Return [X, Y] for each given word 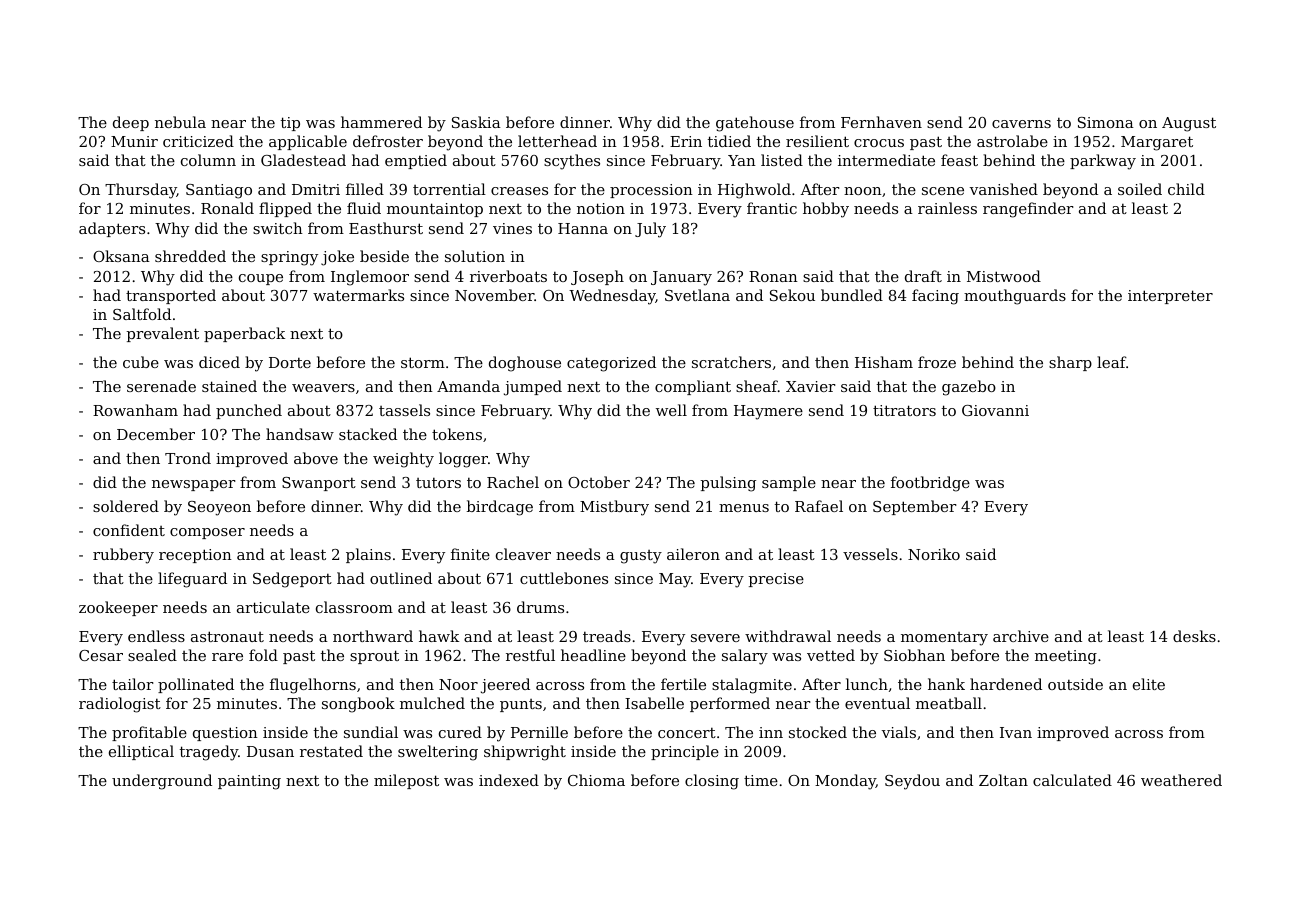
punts [521, 705]
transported [171, 296]
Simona [1106, 122]
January [681, 278]
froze [937, 362]
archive [1021, 636]
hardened [1006, 684]
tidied [729, 141]
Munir [134, 141]
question [225, 734]
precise [776, 580]
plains [368, 555]
